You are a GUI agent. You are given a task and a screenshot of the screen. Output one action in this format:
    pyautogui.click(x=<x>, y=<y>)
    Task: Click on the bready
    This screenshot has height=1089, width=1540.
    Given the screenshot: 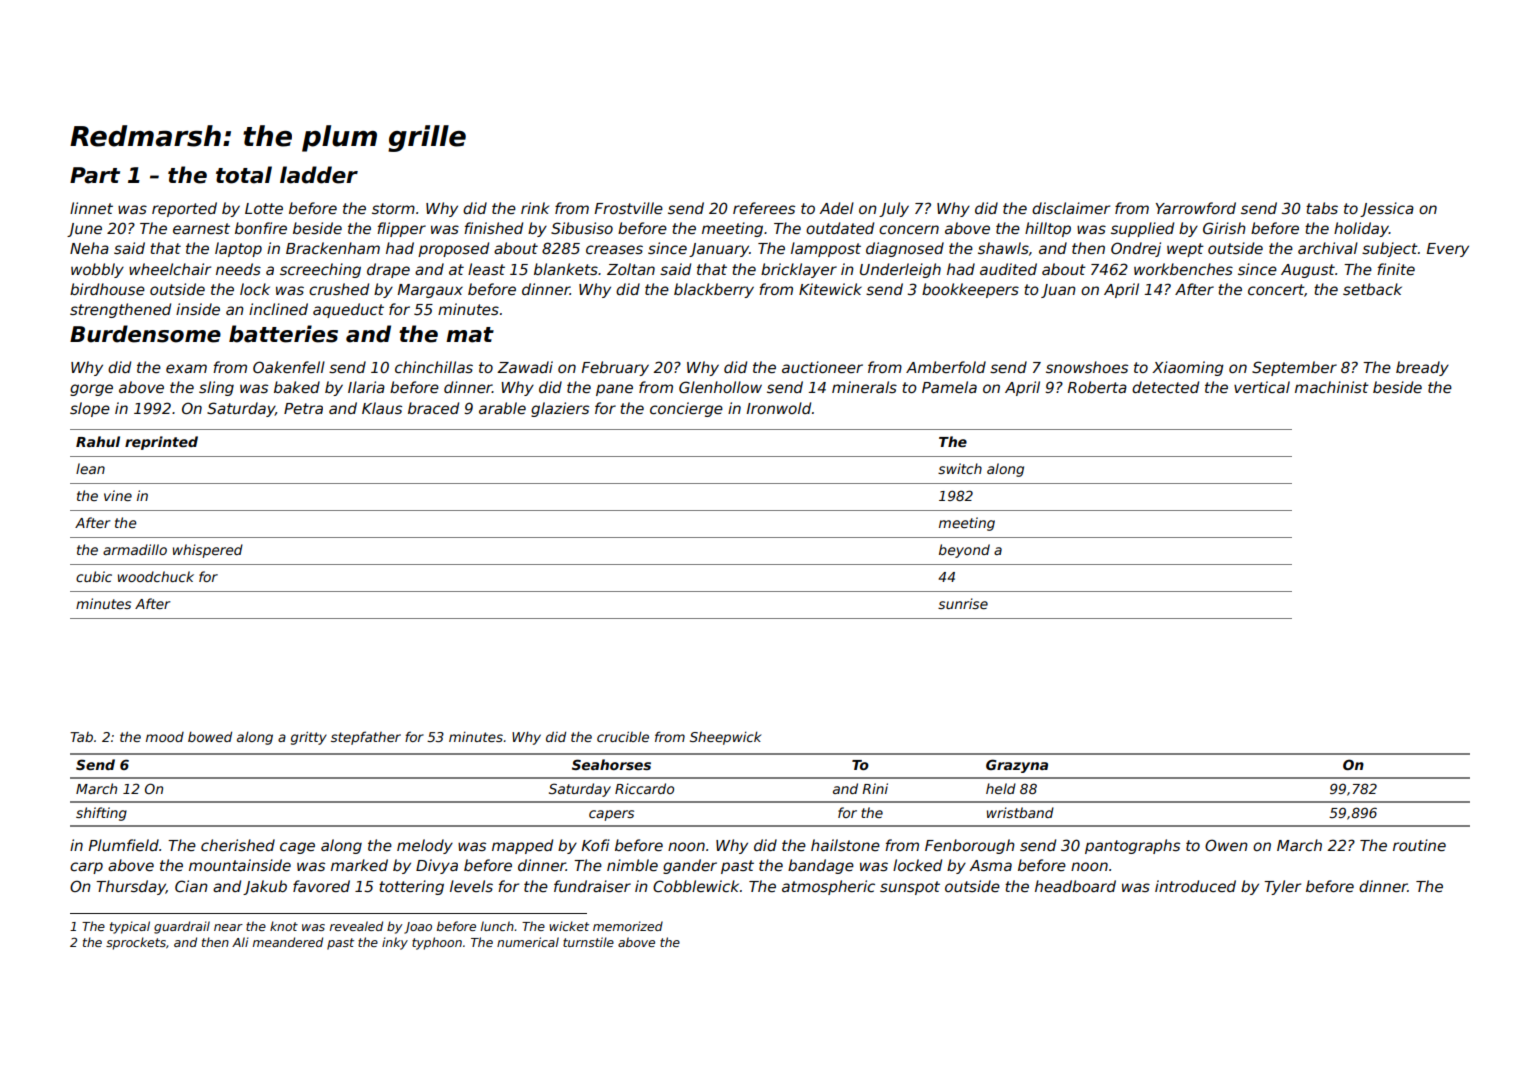 What is the action you would take?
    pyautogui.click(x=1422, y=368)
